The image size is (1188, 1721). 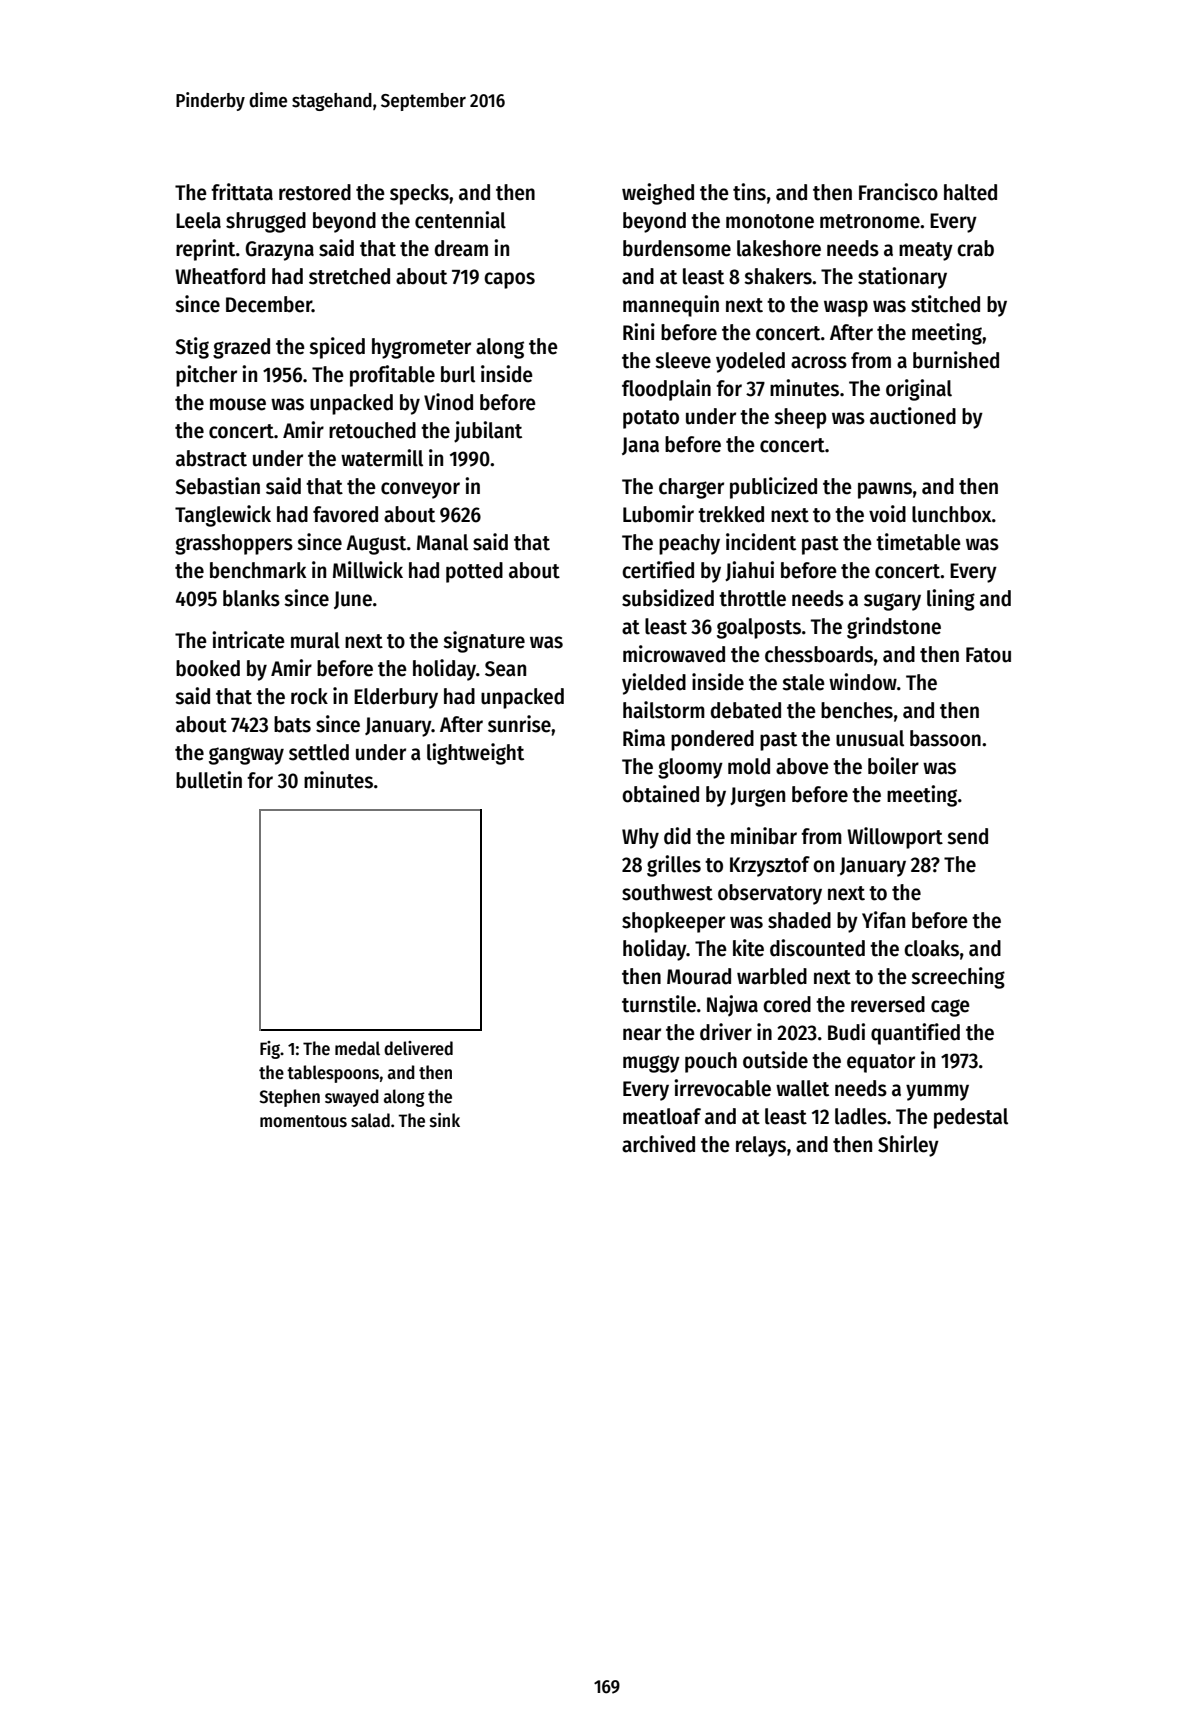 I want to click on Francisco, so click(x=898, y=192).
